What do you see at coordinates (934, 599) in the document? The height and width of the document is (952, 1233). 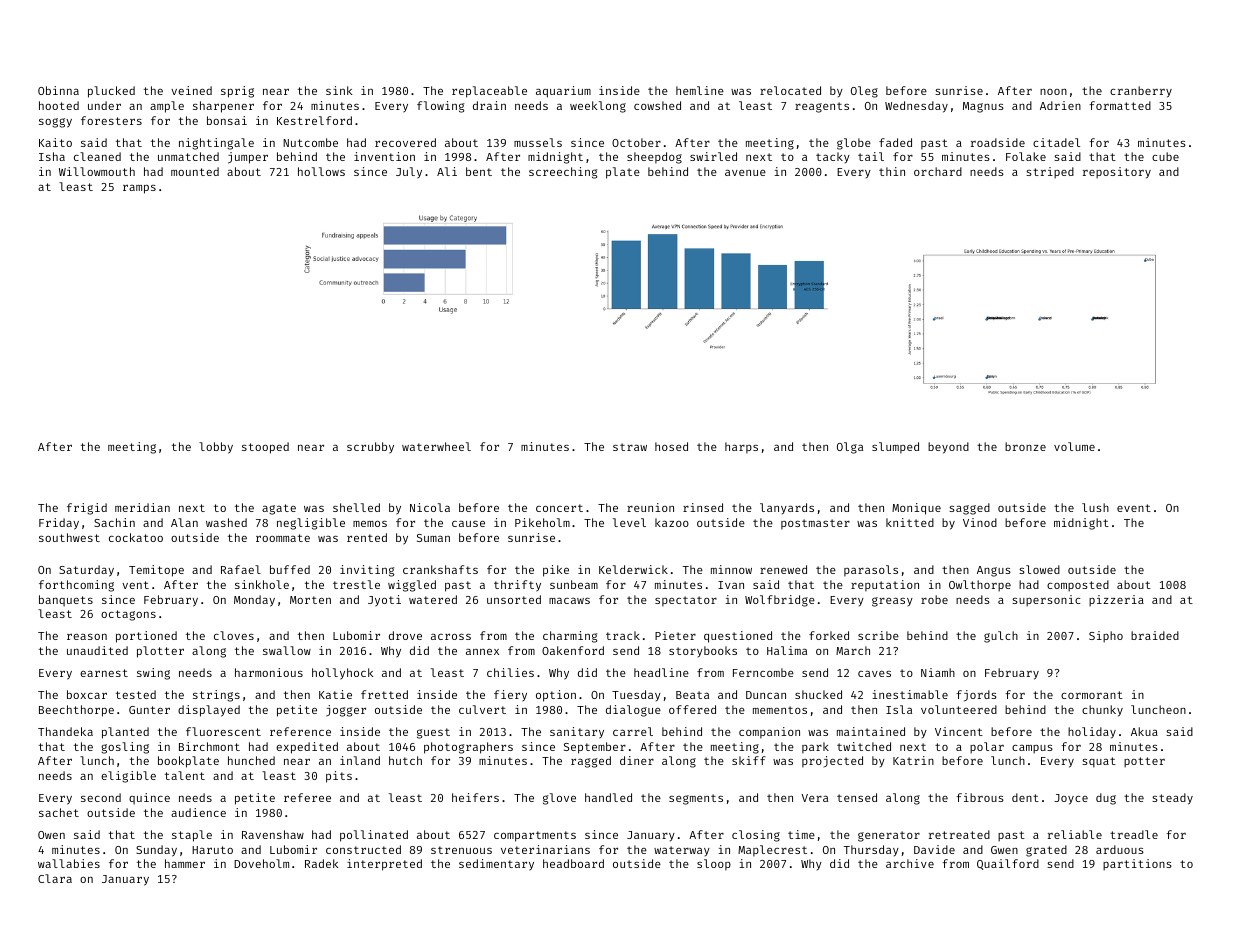 I see `robe` at bounding box center [934, 599].
